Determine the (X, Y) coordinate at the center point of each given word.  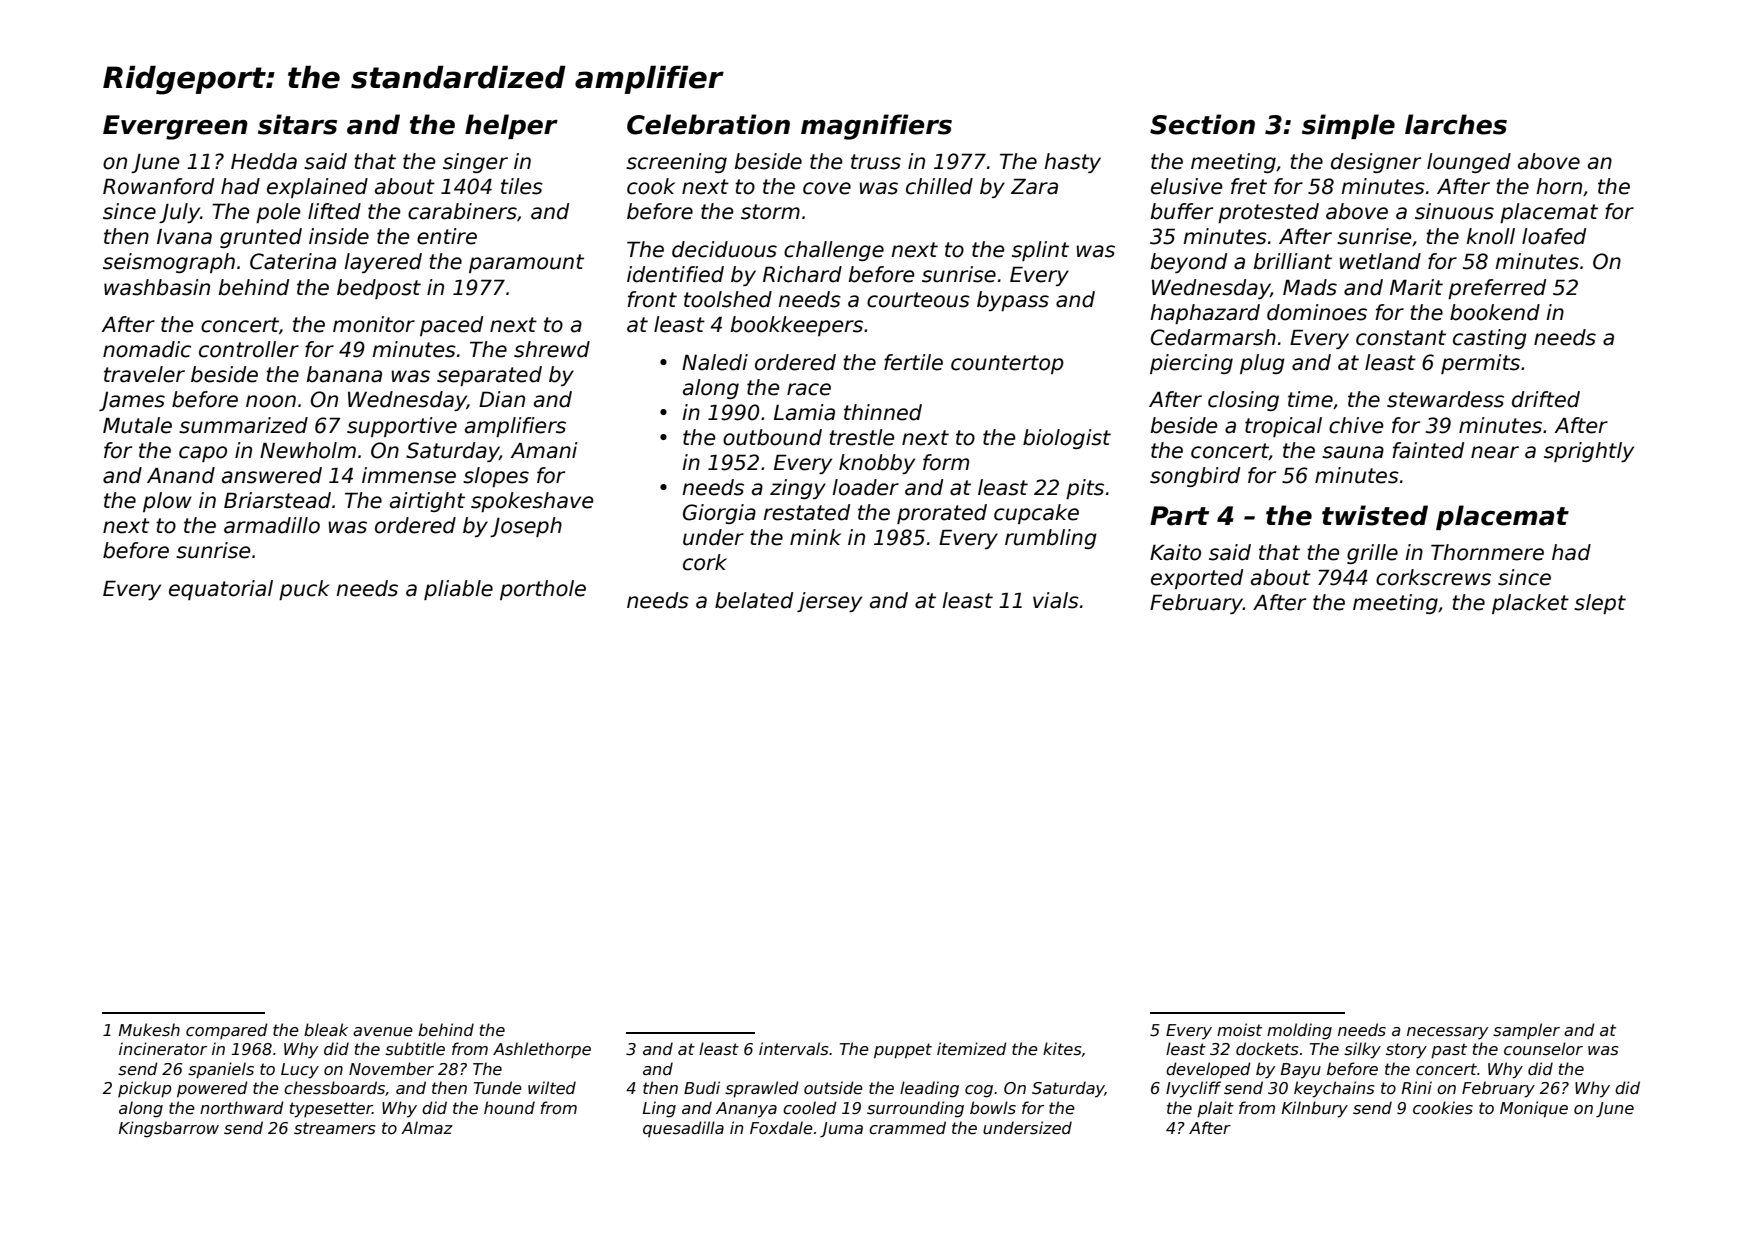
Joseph (526, 527)
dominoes (1317, 312)
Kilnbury (1315, 1109)
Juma (841, 1130)
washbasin (157, 287)
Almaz (427, 1127)
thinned (883, 412)
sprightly (1589, 452)
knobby (877, 464)
